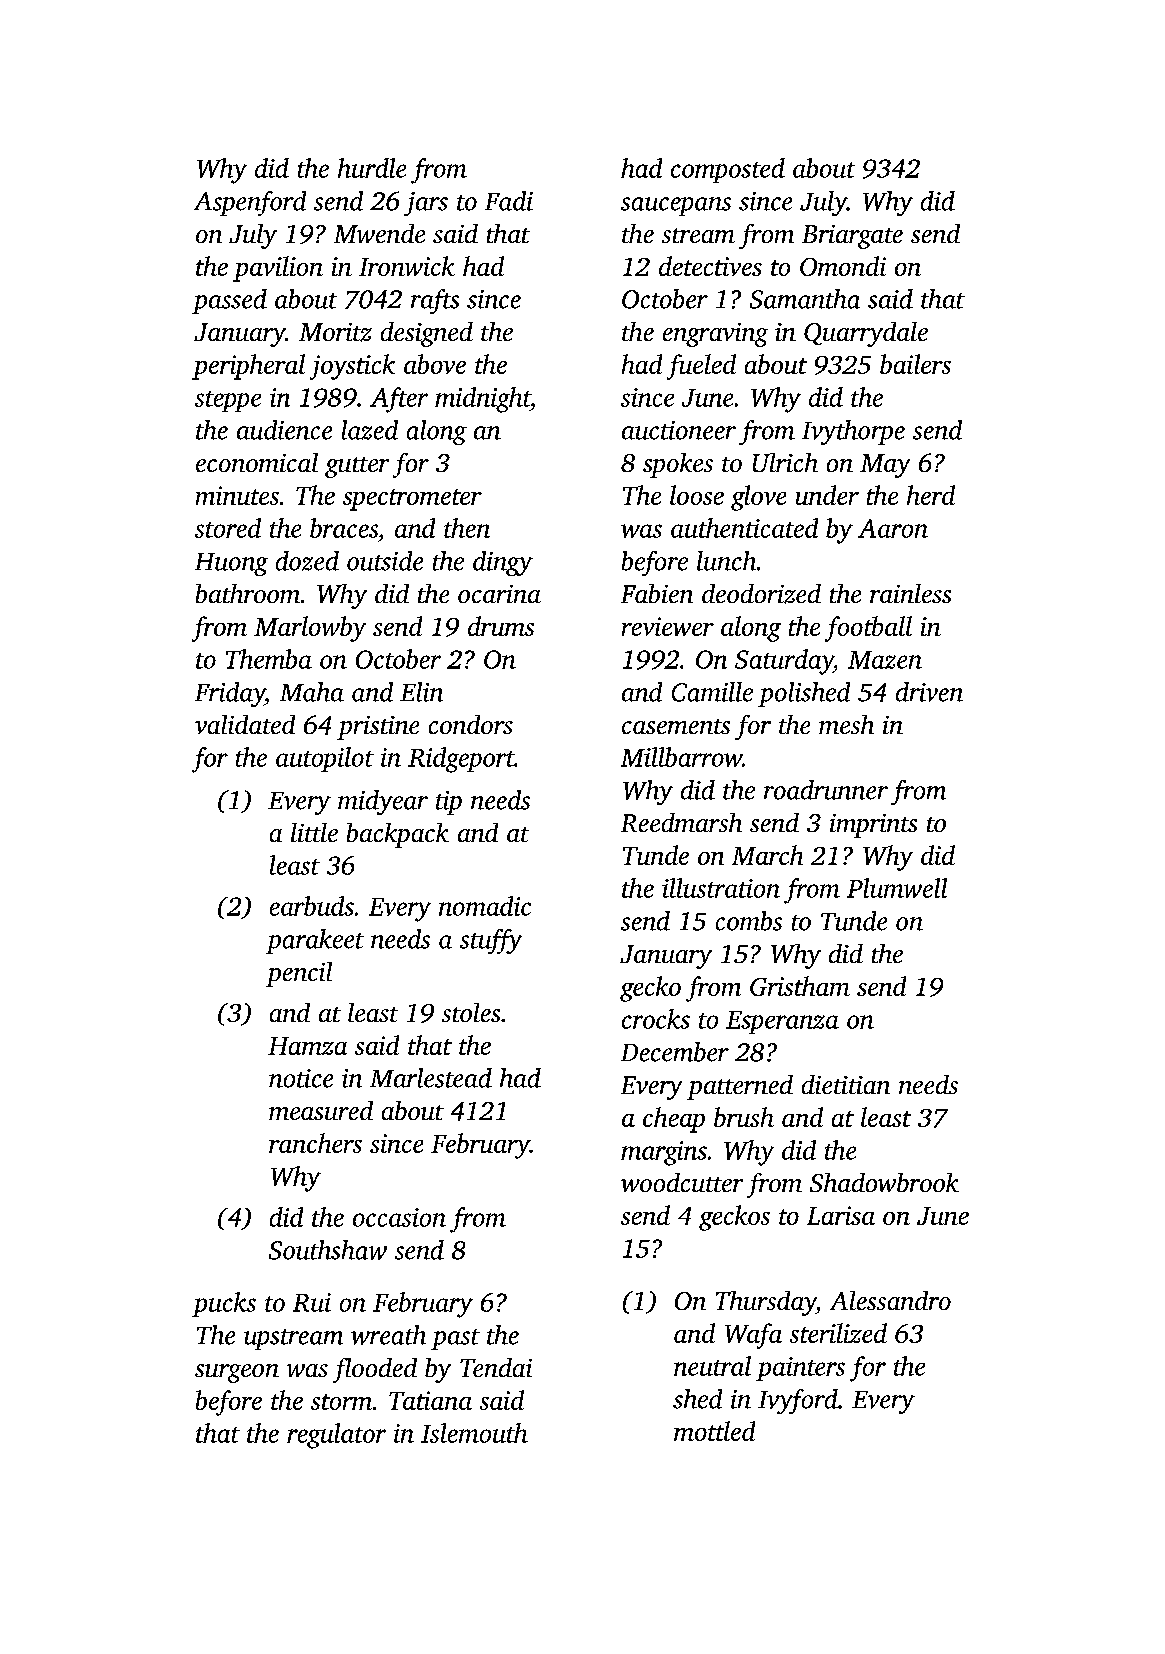 Image resolution: width=1165 pixels, height=1654 pixels. What do you see at coordinates (471, 1012) in the screenshot?
I see `stoles` at bounding box center [471, 1012].
